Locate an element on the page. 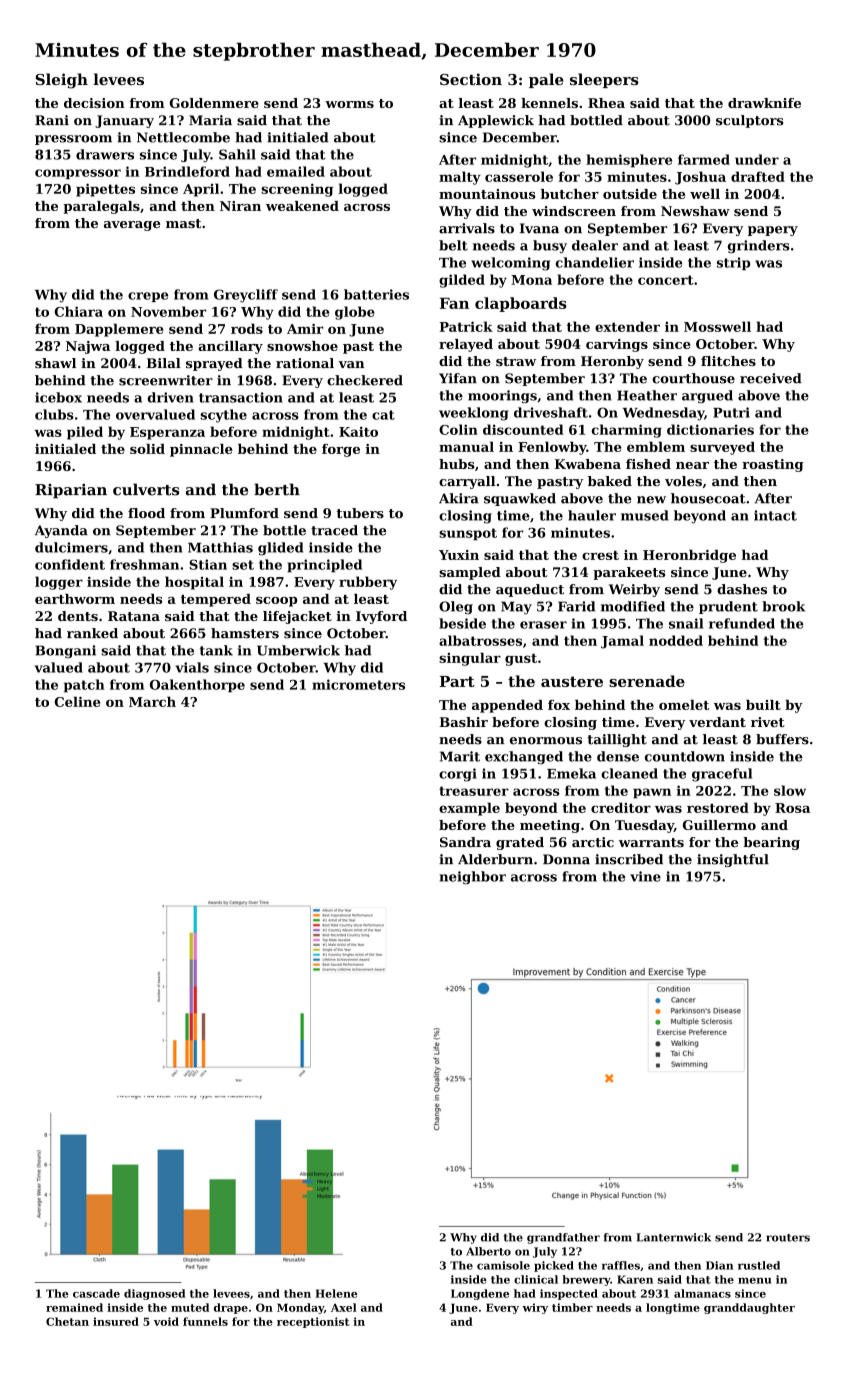 Image resolution: width=849 pixels, height=1400 pixels. corgi is located at coordinates (458, 775).
